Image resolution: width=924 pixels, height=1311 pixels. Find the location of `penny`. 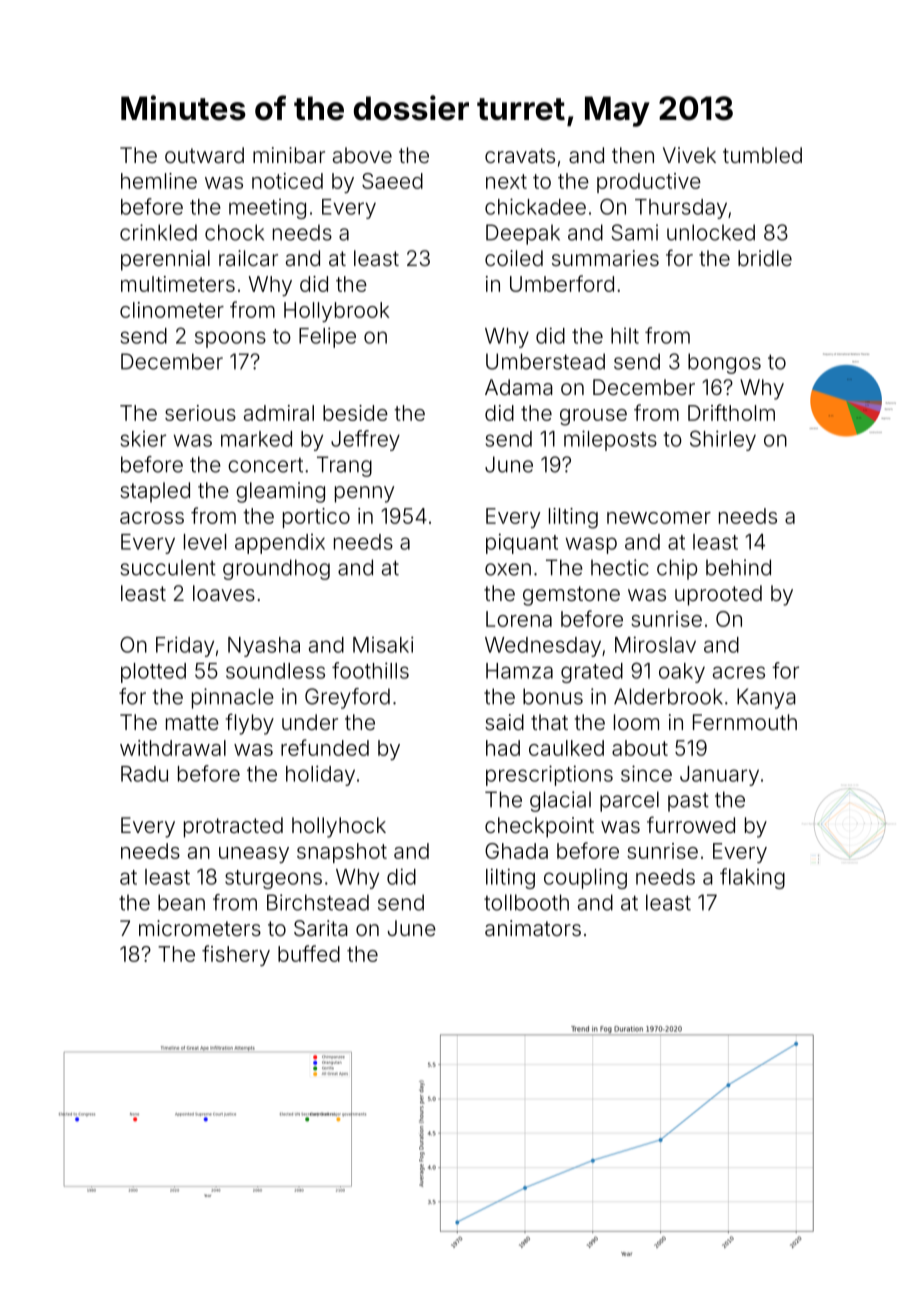

penny is located at coordinates (364, 494).
